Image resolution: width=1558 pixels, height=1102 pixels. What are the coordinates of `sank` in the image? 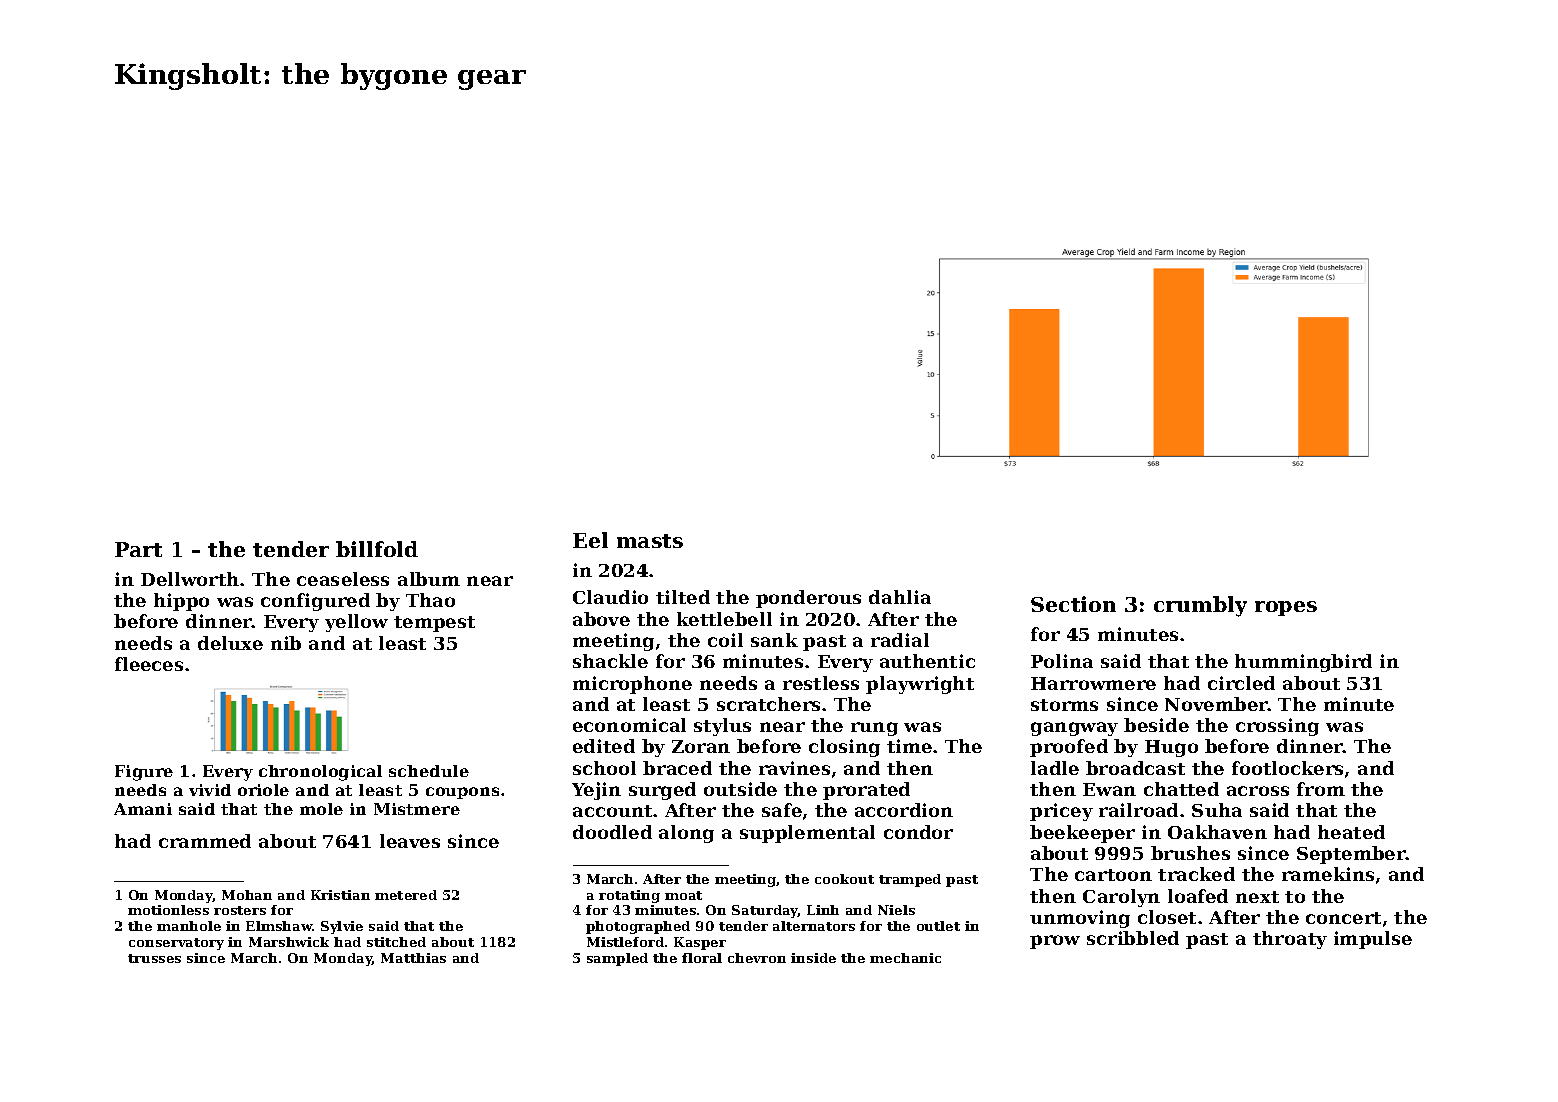 It's located at (774, 640).
